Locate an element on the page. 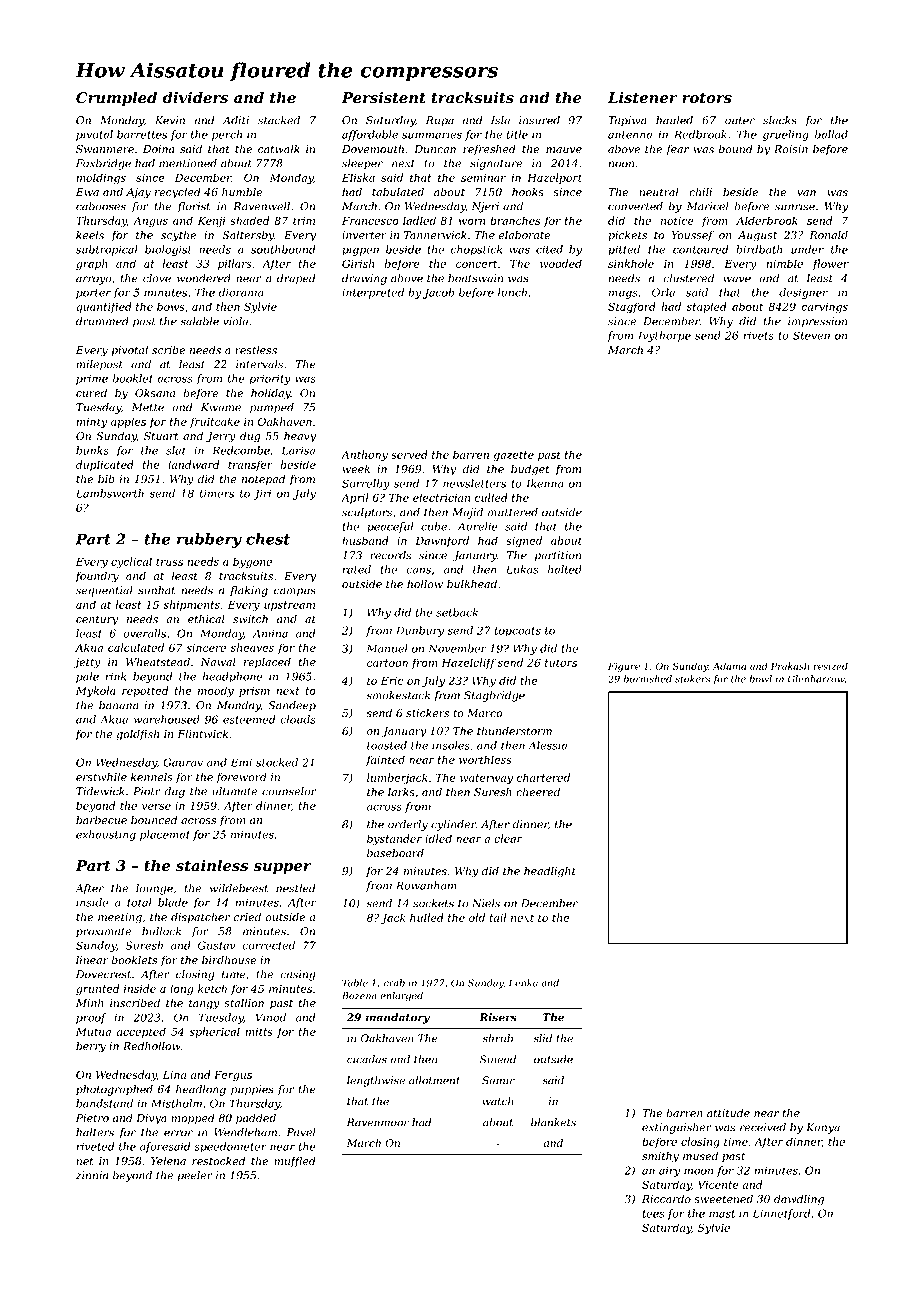 The image size is (924, 1308). Jacob is located at coordinates (439, 293).
